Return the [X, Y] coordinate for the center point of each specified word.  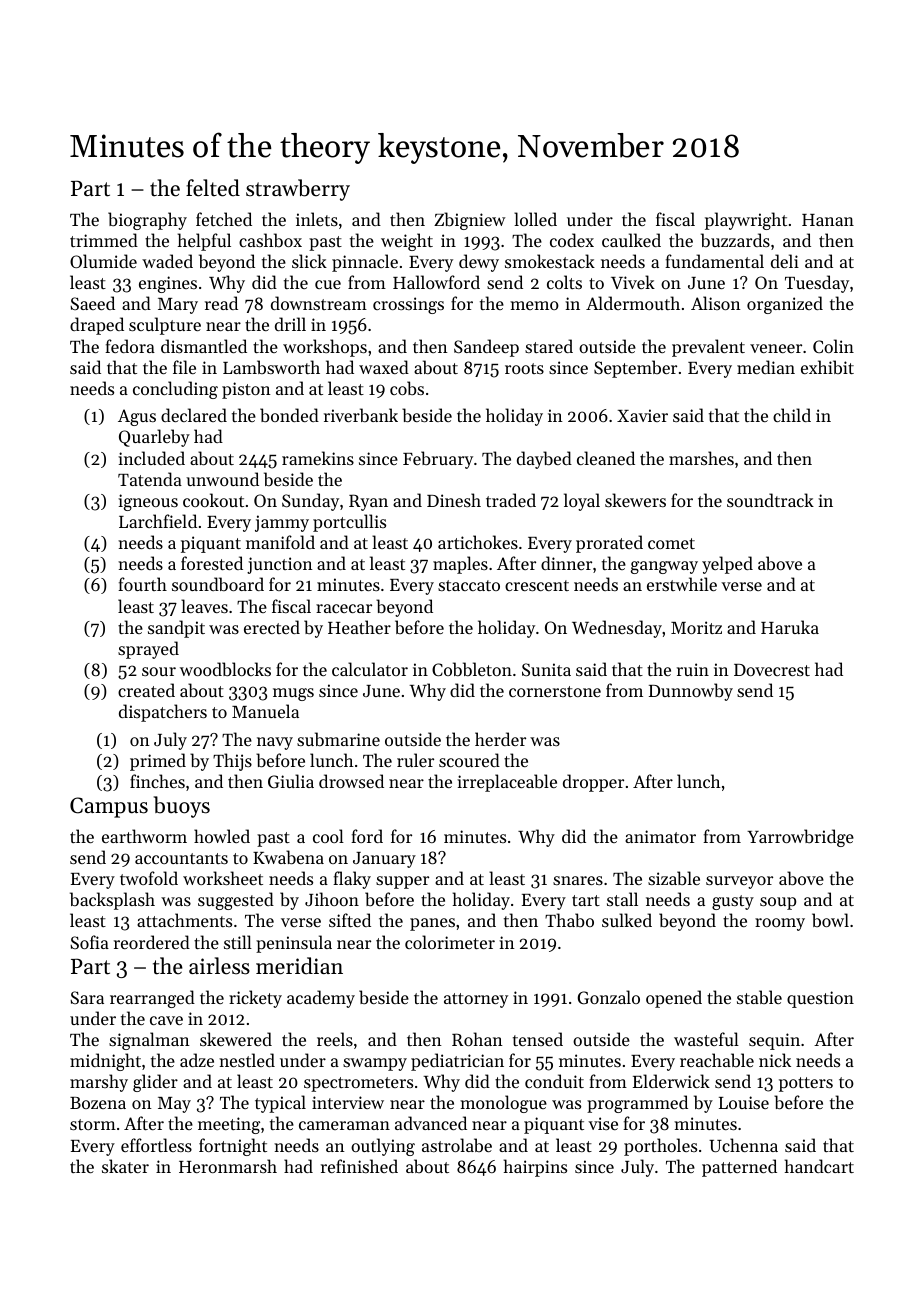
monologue [503, 1104]
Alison [716, 303]
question [820, 999]
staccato [469, 585]
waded [167, 261]
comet [671, 543]
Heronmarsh [228, 1166]
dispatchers [163, 713]
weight [407, 242]
